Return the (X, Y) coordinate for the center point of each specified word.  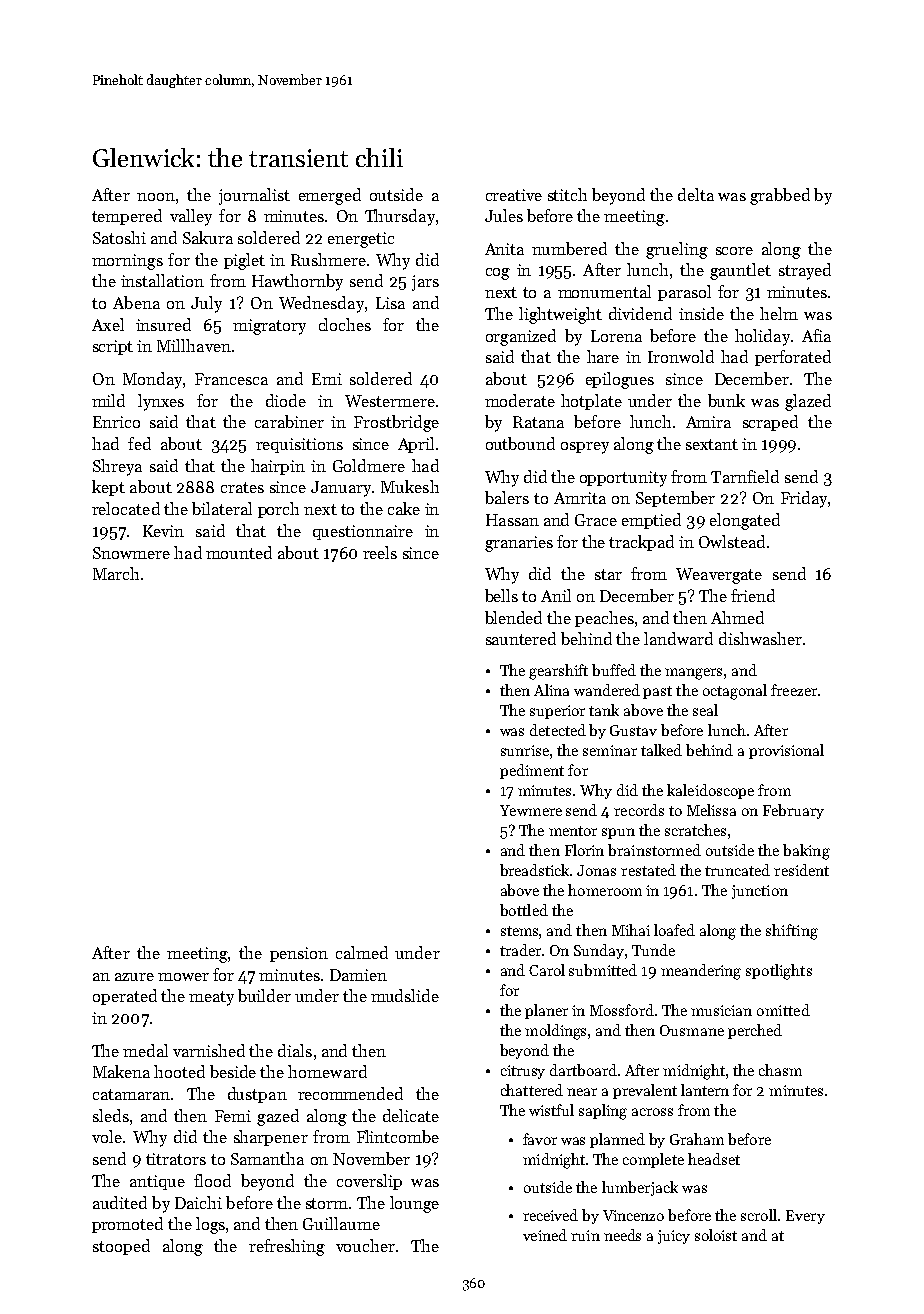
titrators (176, 1159)
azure (134, 977)
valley (191, 217)
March (116, 573)
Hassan (512, 520)
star (608, 574)
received (550, 1215)
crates (242, 487)
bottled (524, 910)
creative (514, 195)
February (793, 811)
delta (696, 194)
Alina (551, 690)
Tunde (653, 950)
